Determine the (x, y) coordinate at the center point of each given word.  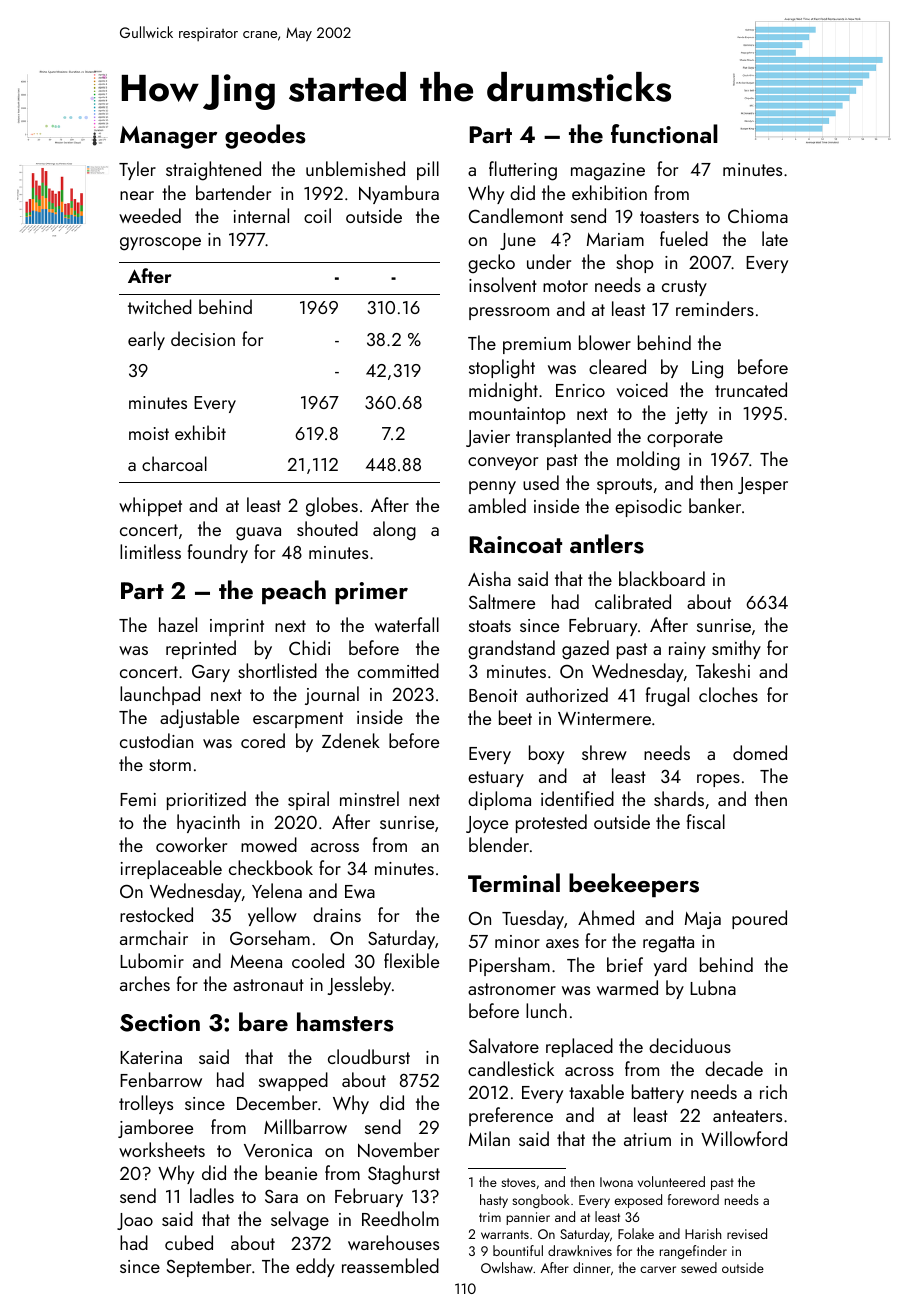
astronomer (512, 989)
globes (332, 507)
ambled (497, 505)
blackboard (662, 578)
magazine (608, 172)
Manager (168, 137)
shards (679, 798)
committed (398, 670)
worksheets (162, 1149)
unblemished (355, 168)
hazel (178, 624)
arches (145, 983)
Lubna (713, 987)
